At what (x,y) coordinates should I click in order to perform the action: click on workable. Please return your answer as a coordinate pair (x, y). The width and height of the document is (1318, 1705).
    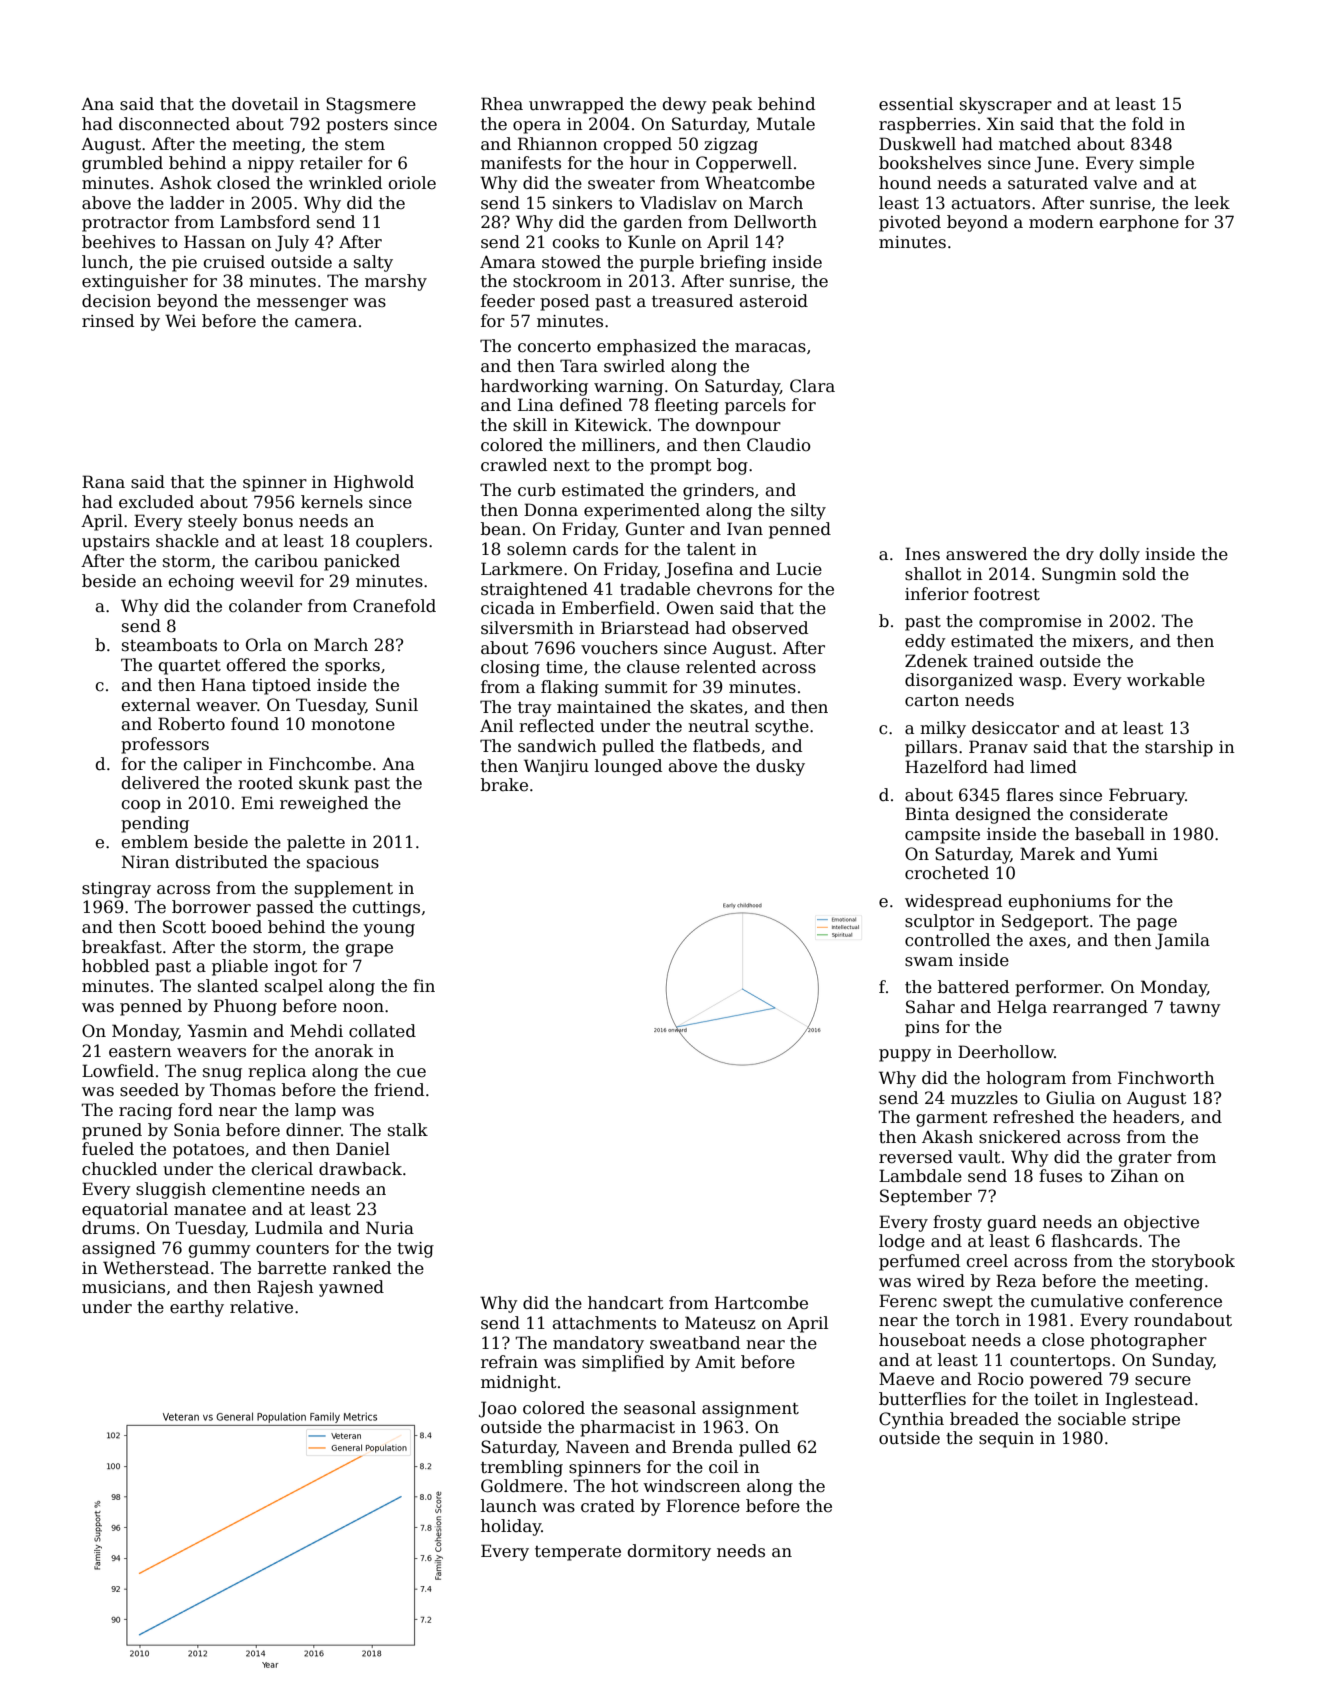
    Looking at the image, I should click on (1166, 680).
